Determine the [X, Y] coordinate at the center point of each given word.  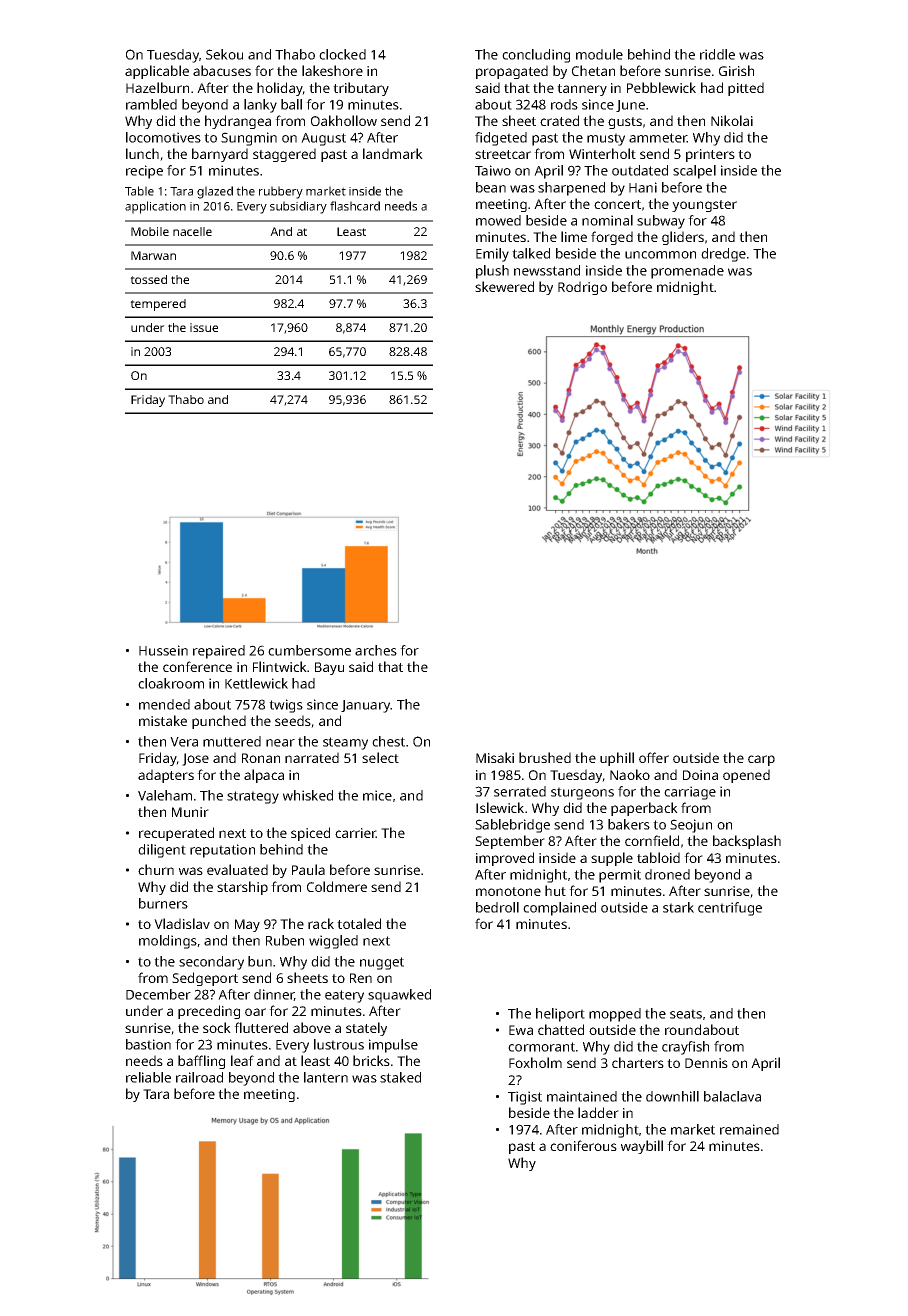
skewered [504, 286]
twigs [286, 706]
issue [204, 327]
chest [388, 741]
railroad [199, 1077]
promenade [687, 272]
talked [531, 253]
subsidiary [298, 207]
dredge [723, 255]
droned [667, 874]
